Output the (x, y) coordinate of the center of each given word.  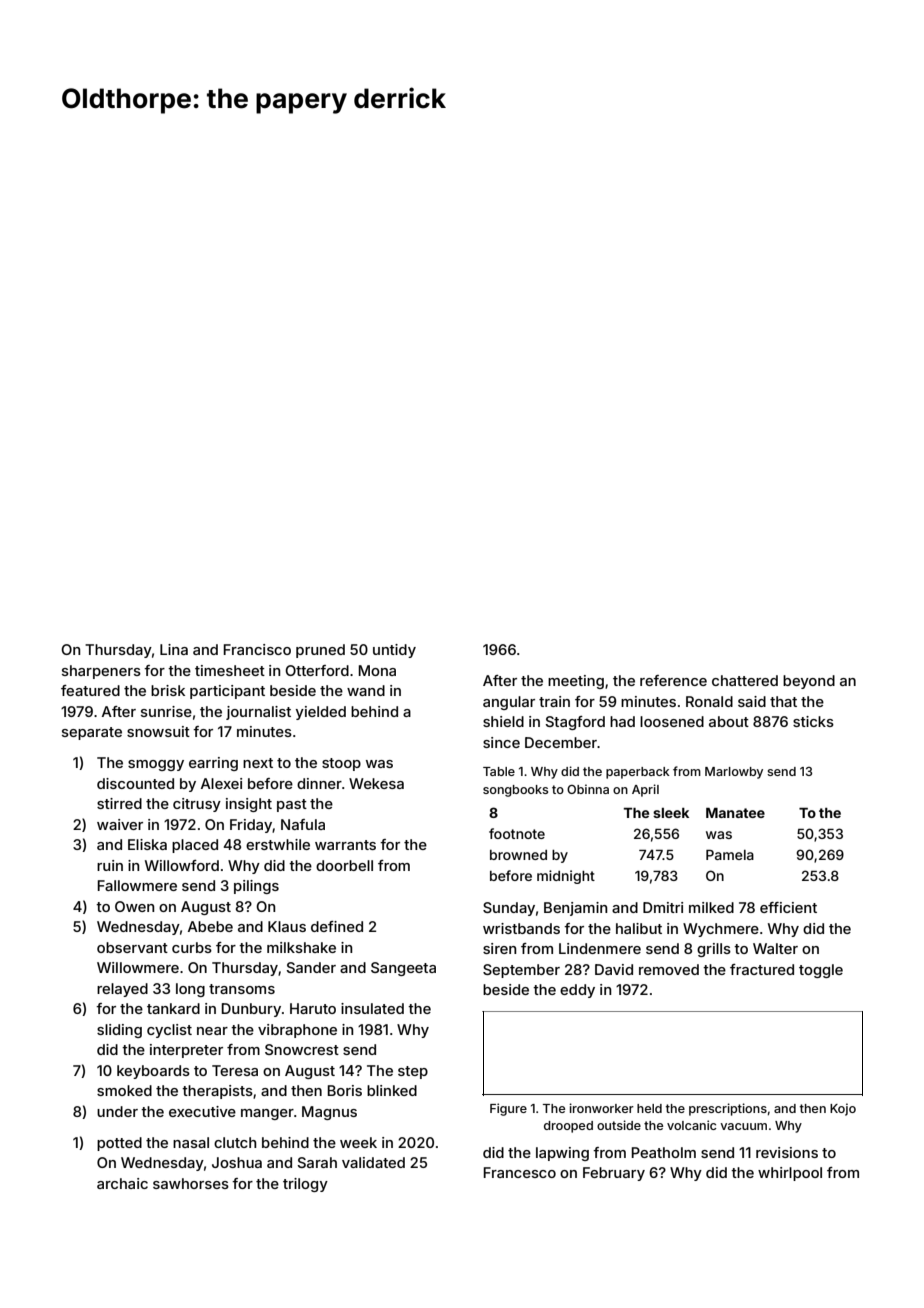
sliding (119, 1031)
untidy (394, 651)
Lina (174, 649)
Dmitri (663, 907)
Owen (134, 906)
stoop (341, 764)
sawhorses (191, 1183)
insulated (372, 1008)
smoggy (156, 765)
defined (337, 926)
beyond (809, 682)
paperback (638, 773)
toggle (821, 971)
